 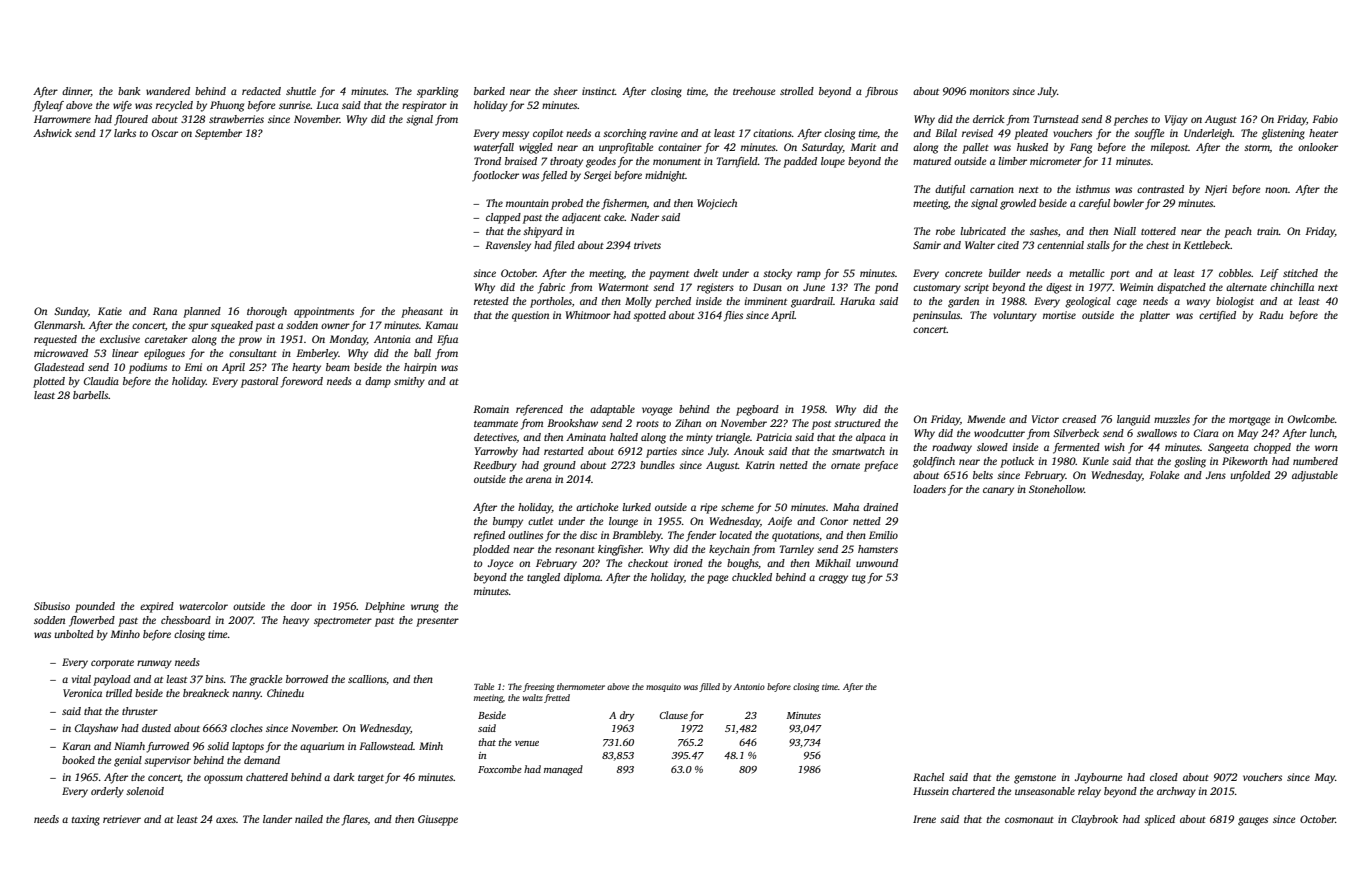 I want to click on Oscar, so click(x=165, y=133).
